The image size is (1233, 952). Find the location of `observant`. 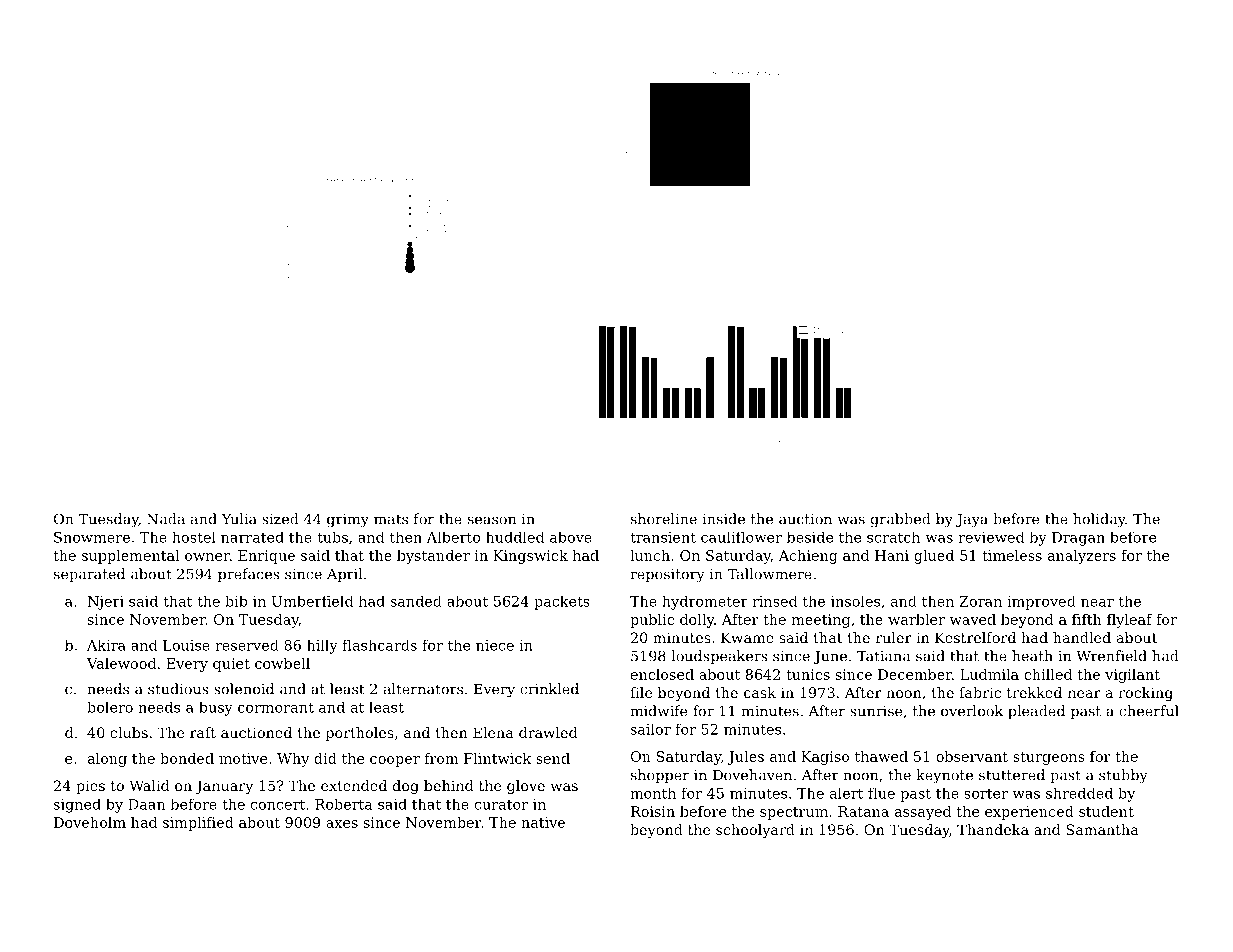

observant is located at coordinates (972, 756).
